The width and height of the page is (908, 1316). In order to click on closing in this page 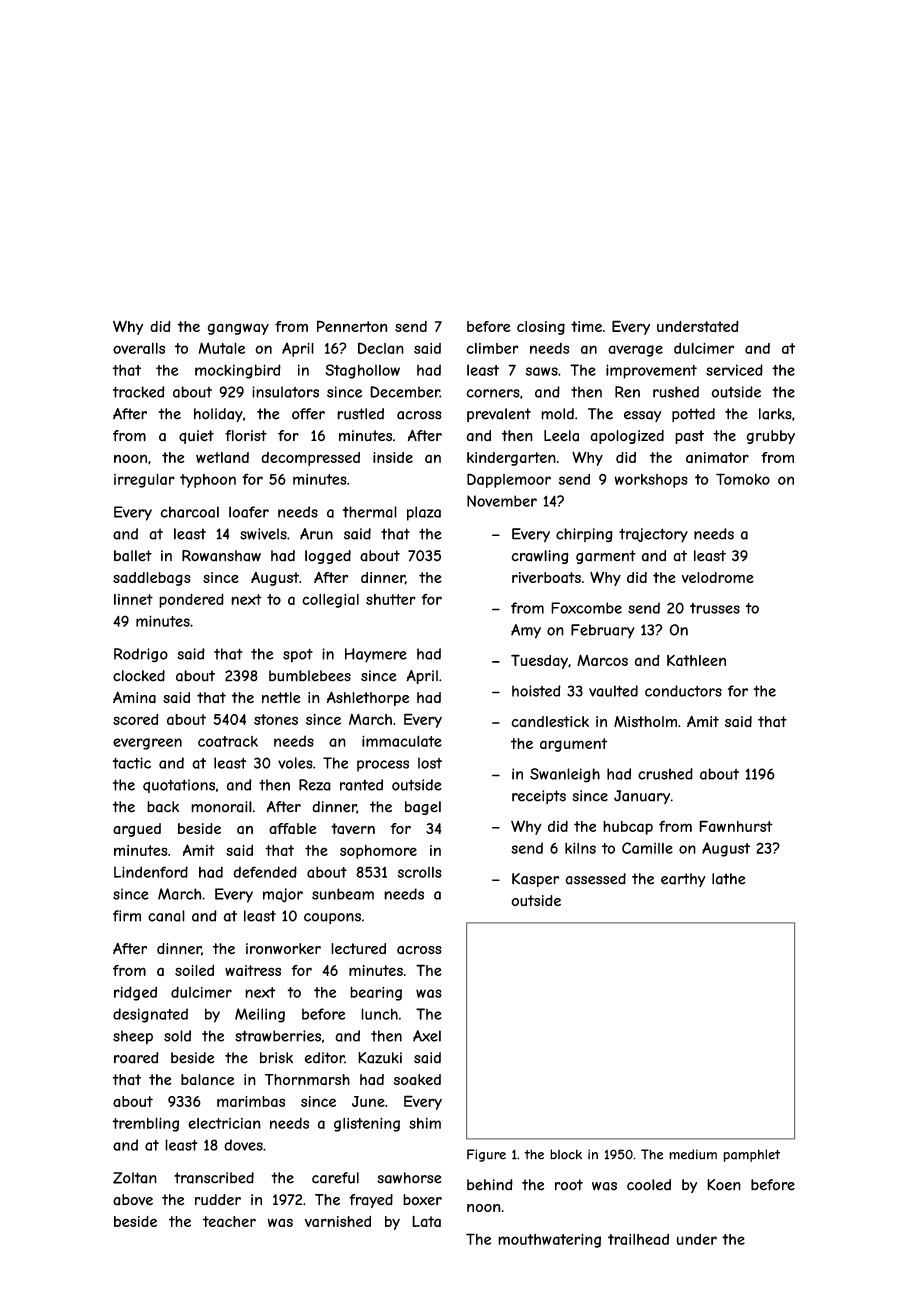, I will do `click(541, 328)`.
